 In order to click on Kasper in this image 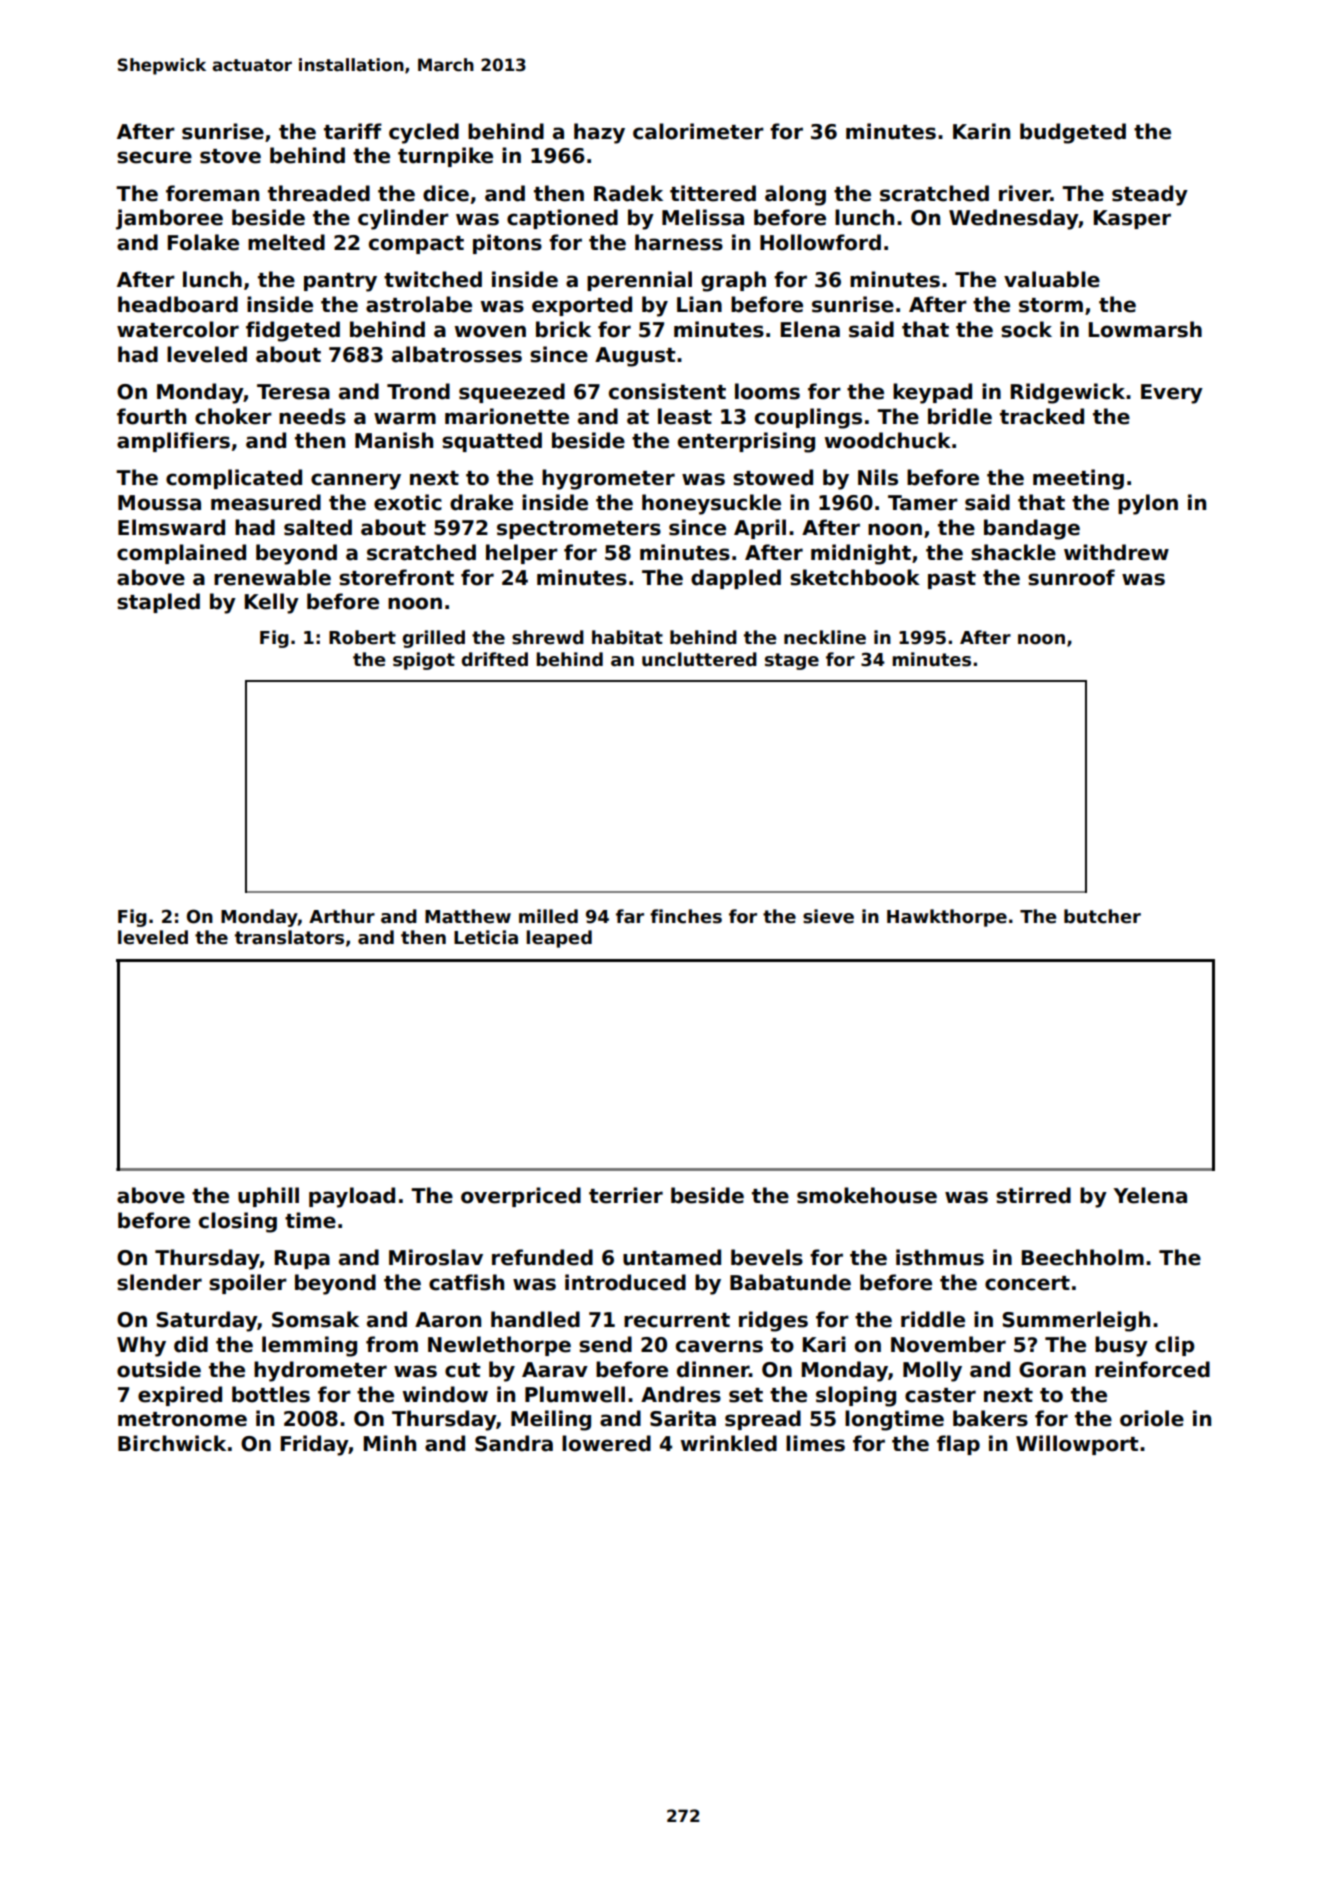, I will do `click(1132, 219)`.
